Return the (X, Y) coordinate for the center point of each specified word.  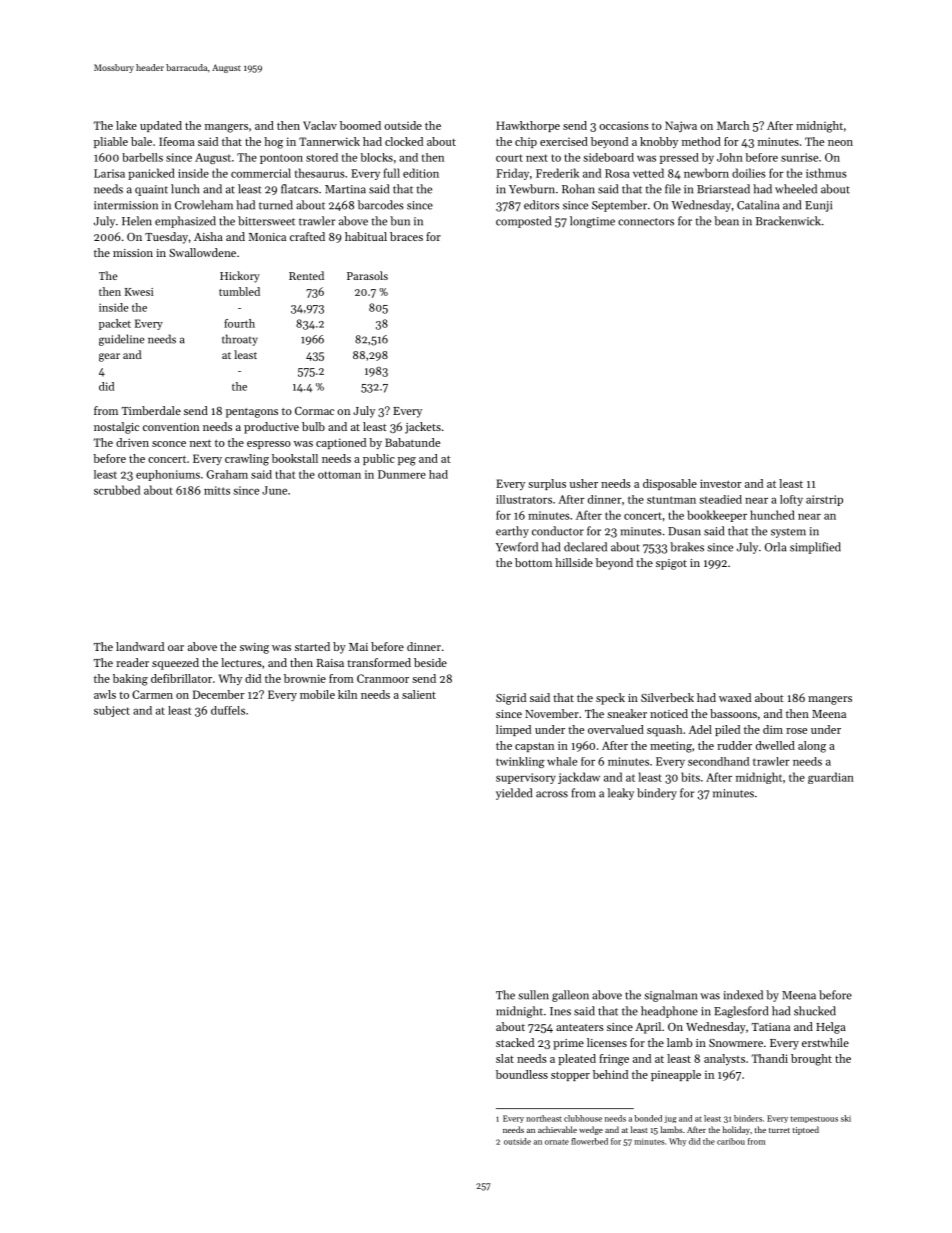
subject (112, 711)
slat (505, 1058)
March (733, 125)
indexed (743, 995)
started (312, 646)
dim (773, 729)
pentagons (252, 413)
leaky (621, 794)
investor (721, 483)
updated (161, 126)
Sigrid (511, 699)
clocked (404, 141)
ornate (557, 1142)
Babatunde (412, 442)
